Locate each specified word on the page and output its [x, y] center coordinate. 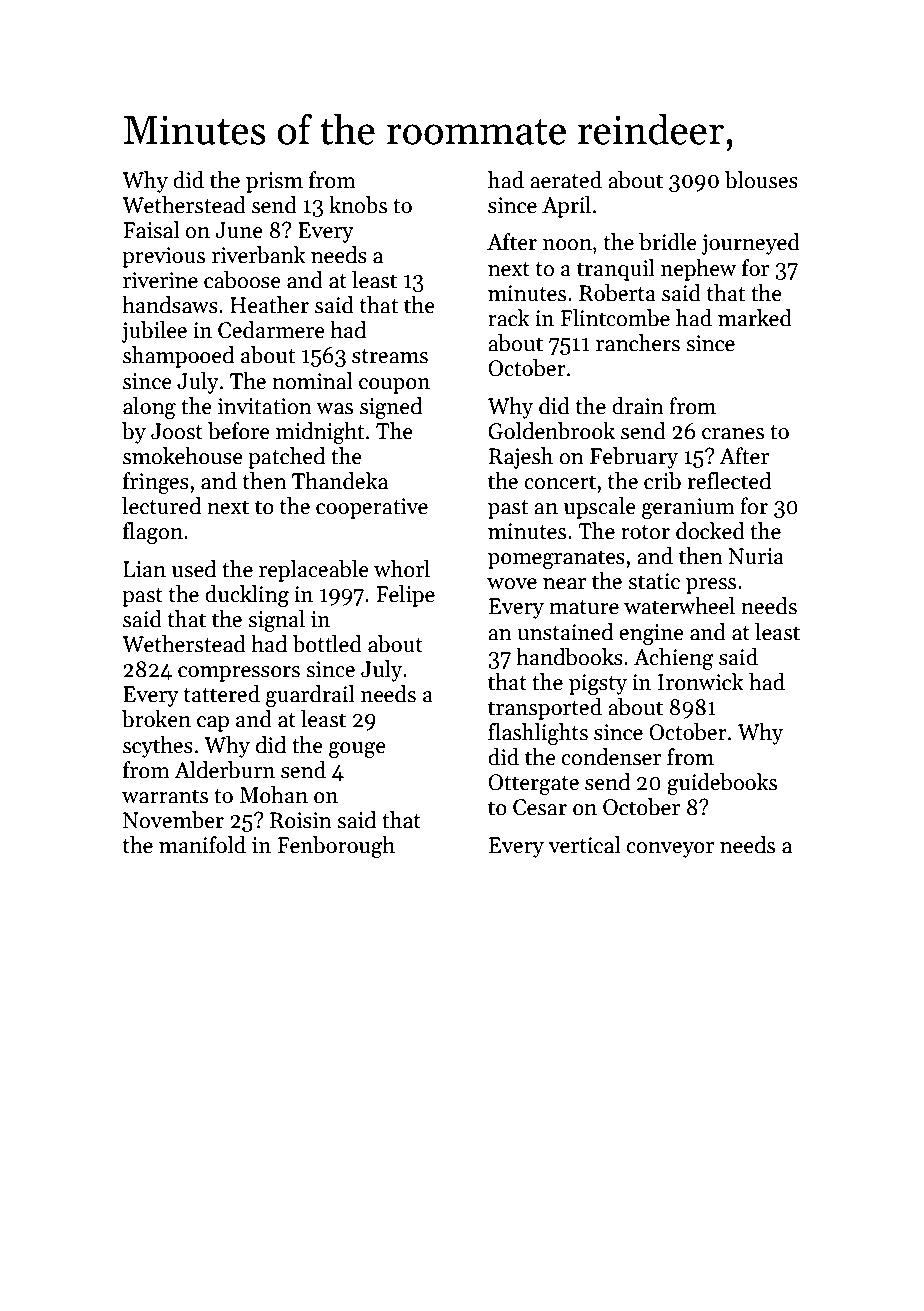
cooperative [372, 508]
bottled [327, 644]
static [654, 581]
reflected [729, 481]
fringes [156, 483]
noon [567, 245]
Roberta [617, 293]
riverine [160, 280]
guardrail [310, 696]
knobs [358, 205]
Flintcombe [615, 318]
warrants [165, 796]
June [239, 230]
